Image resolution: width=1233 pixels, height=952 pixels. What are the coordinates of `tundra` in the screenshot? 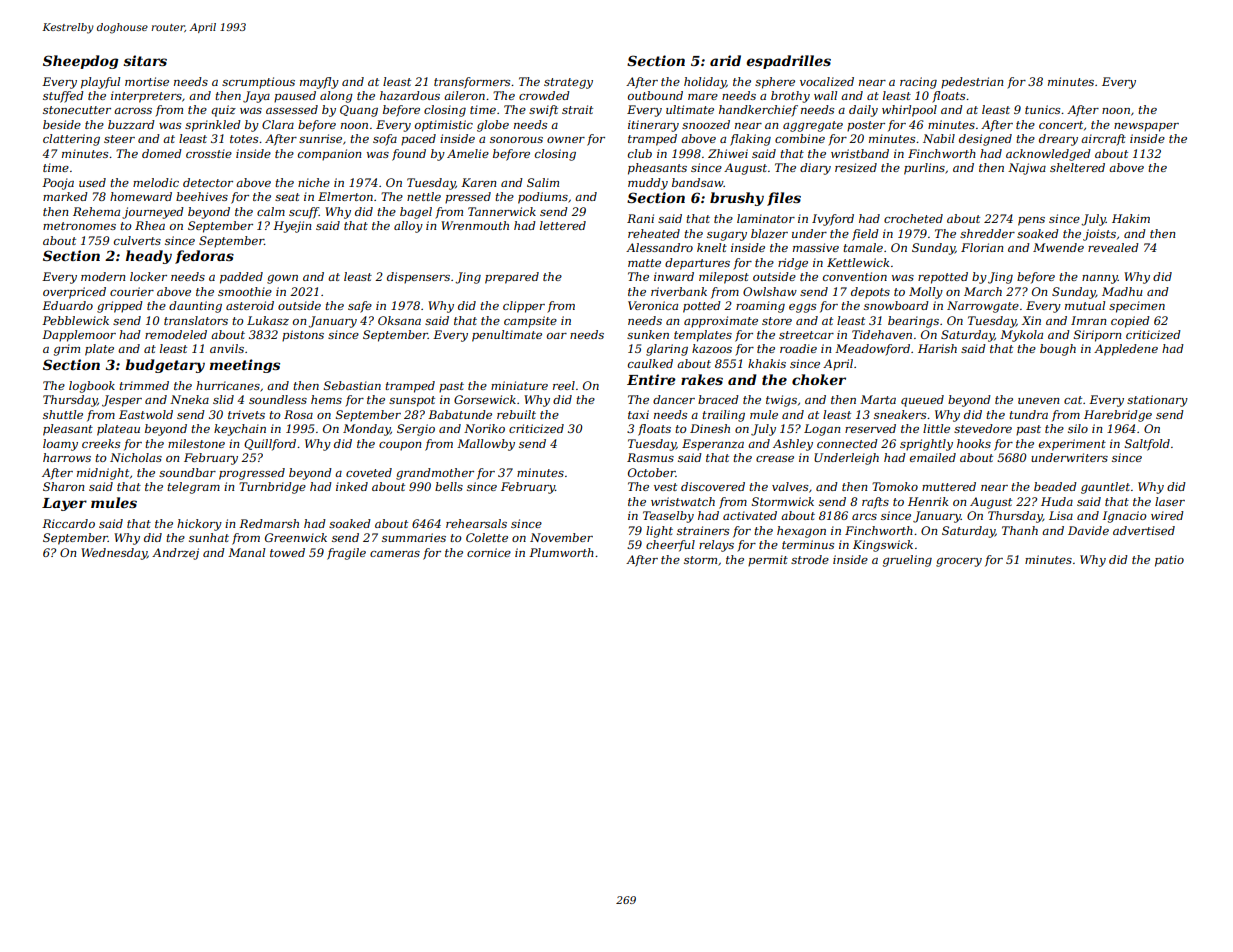 It's located at (1028, 414).
